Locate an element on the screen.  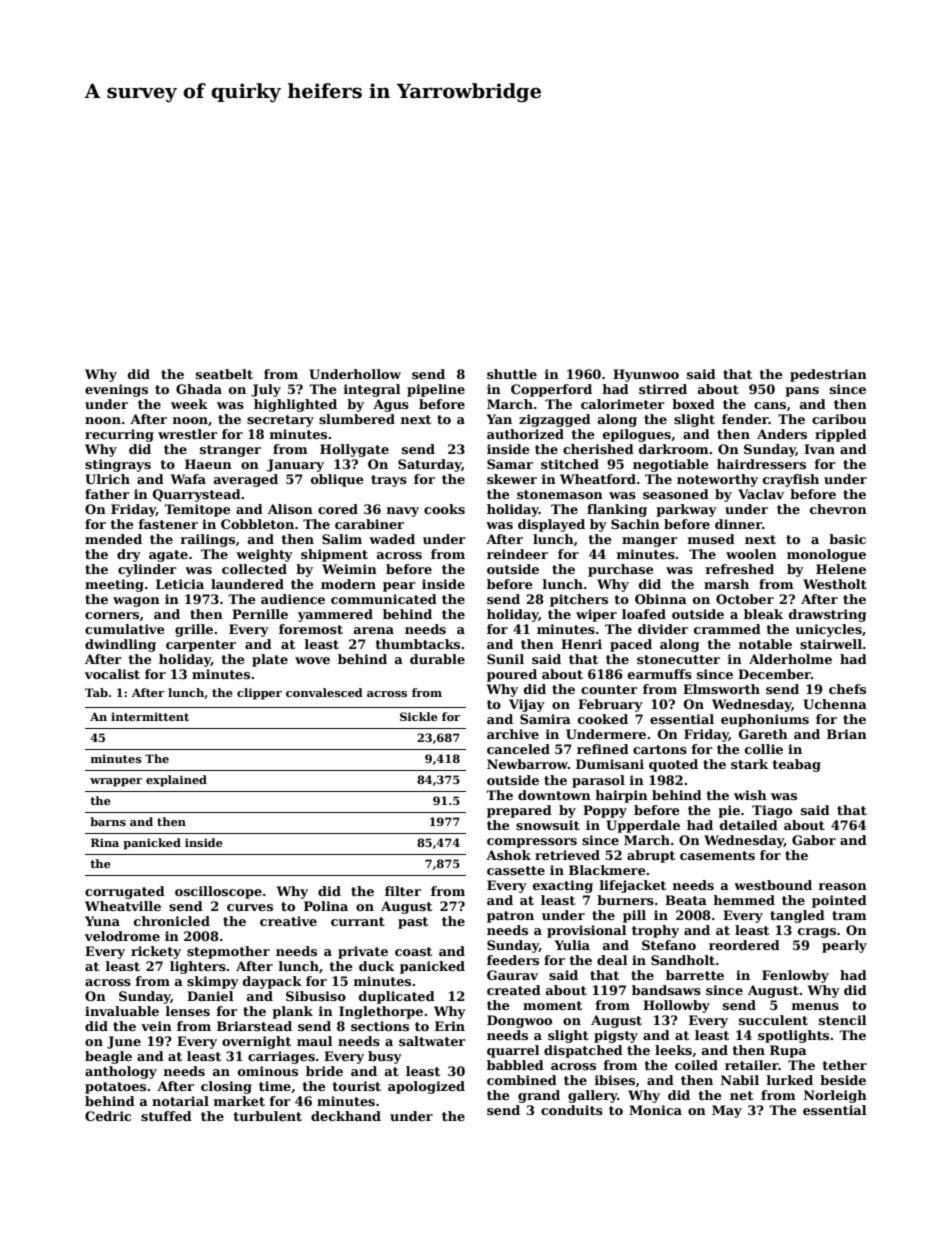
prepared is located at coordinates (519, 811).
